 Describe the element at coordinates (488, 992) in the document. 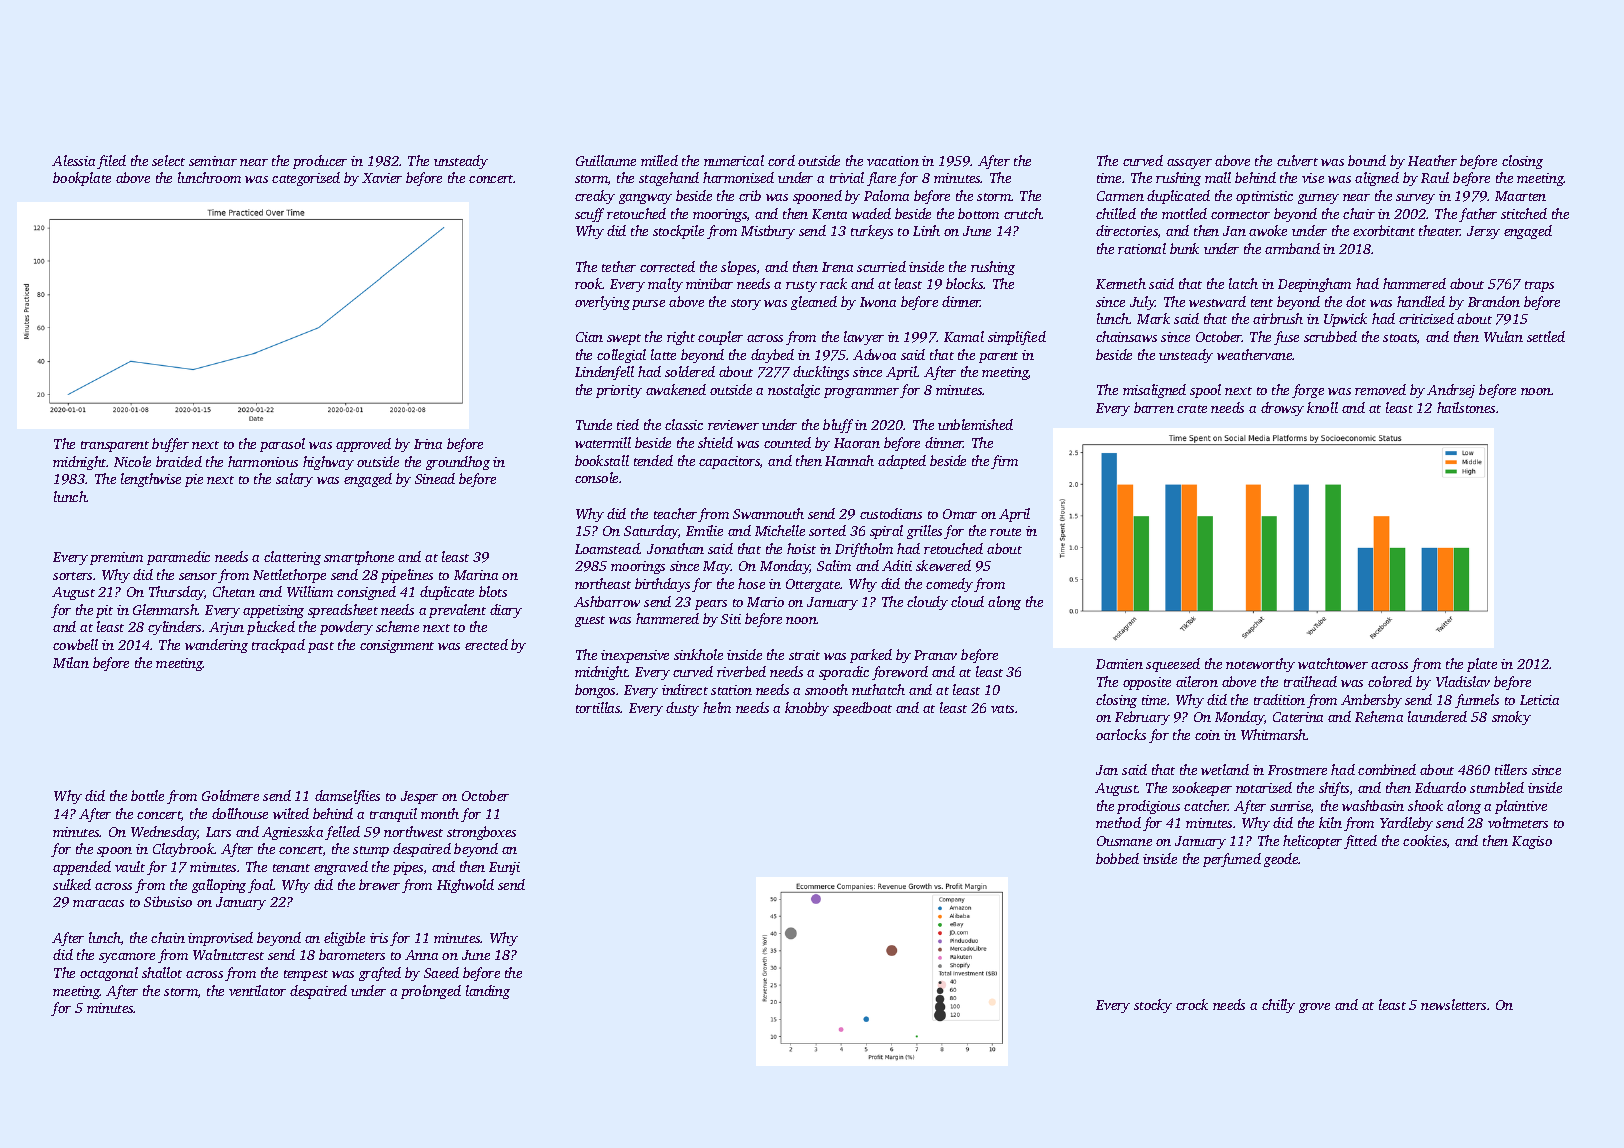

I see `landing` at that location.
